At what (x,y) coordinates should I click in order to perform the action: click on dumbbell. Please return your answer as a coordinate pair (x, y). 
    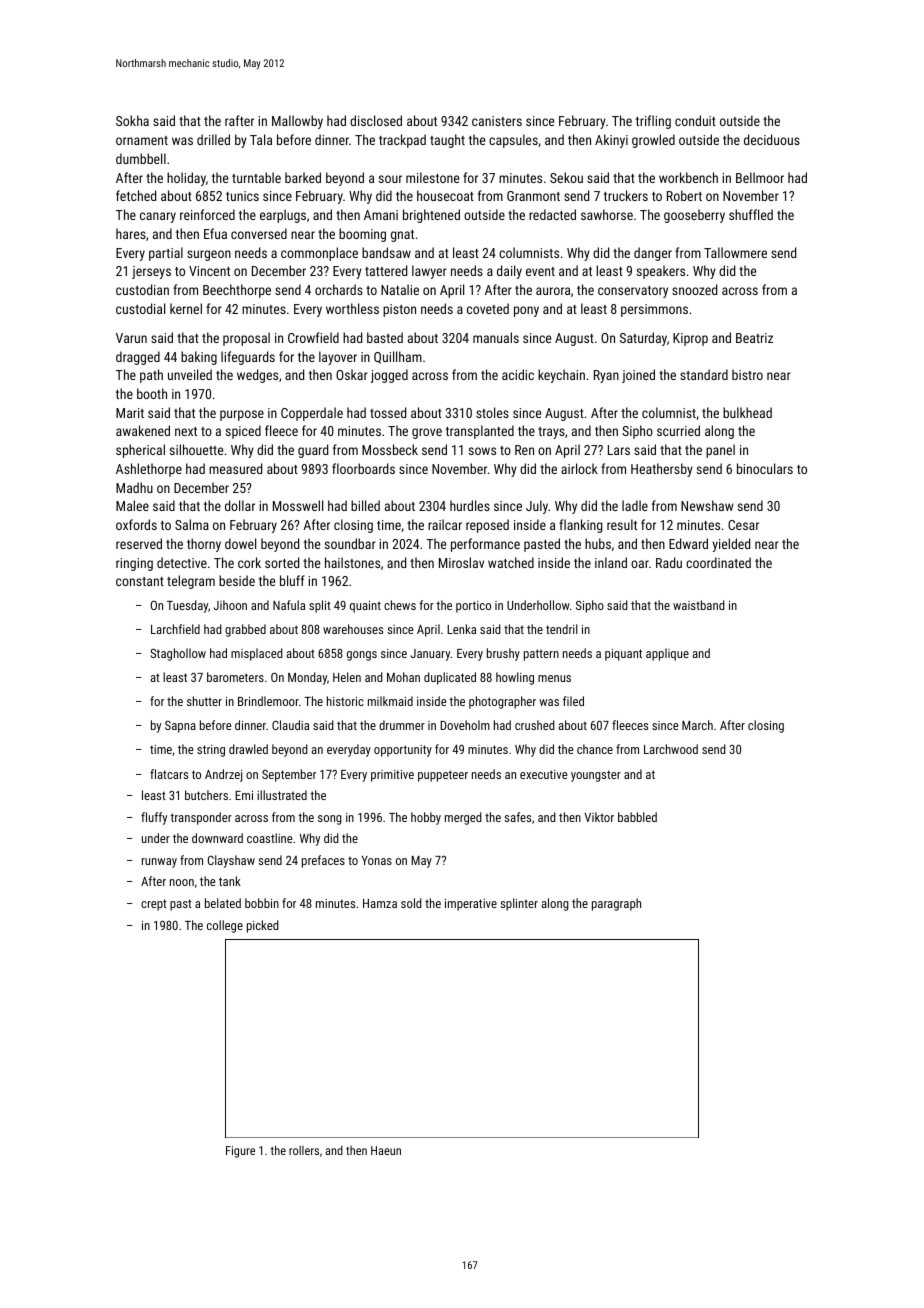
    Looking at the image, I should click on (141, 158).
